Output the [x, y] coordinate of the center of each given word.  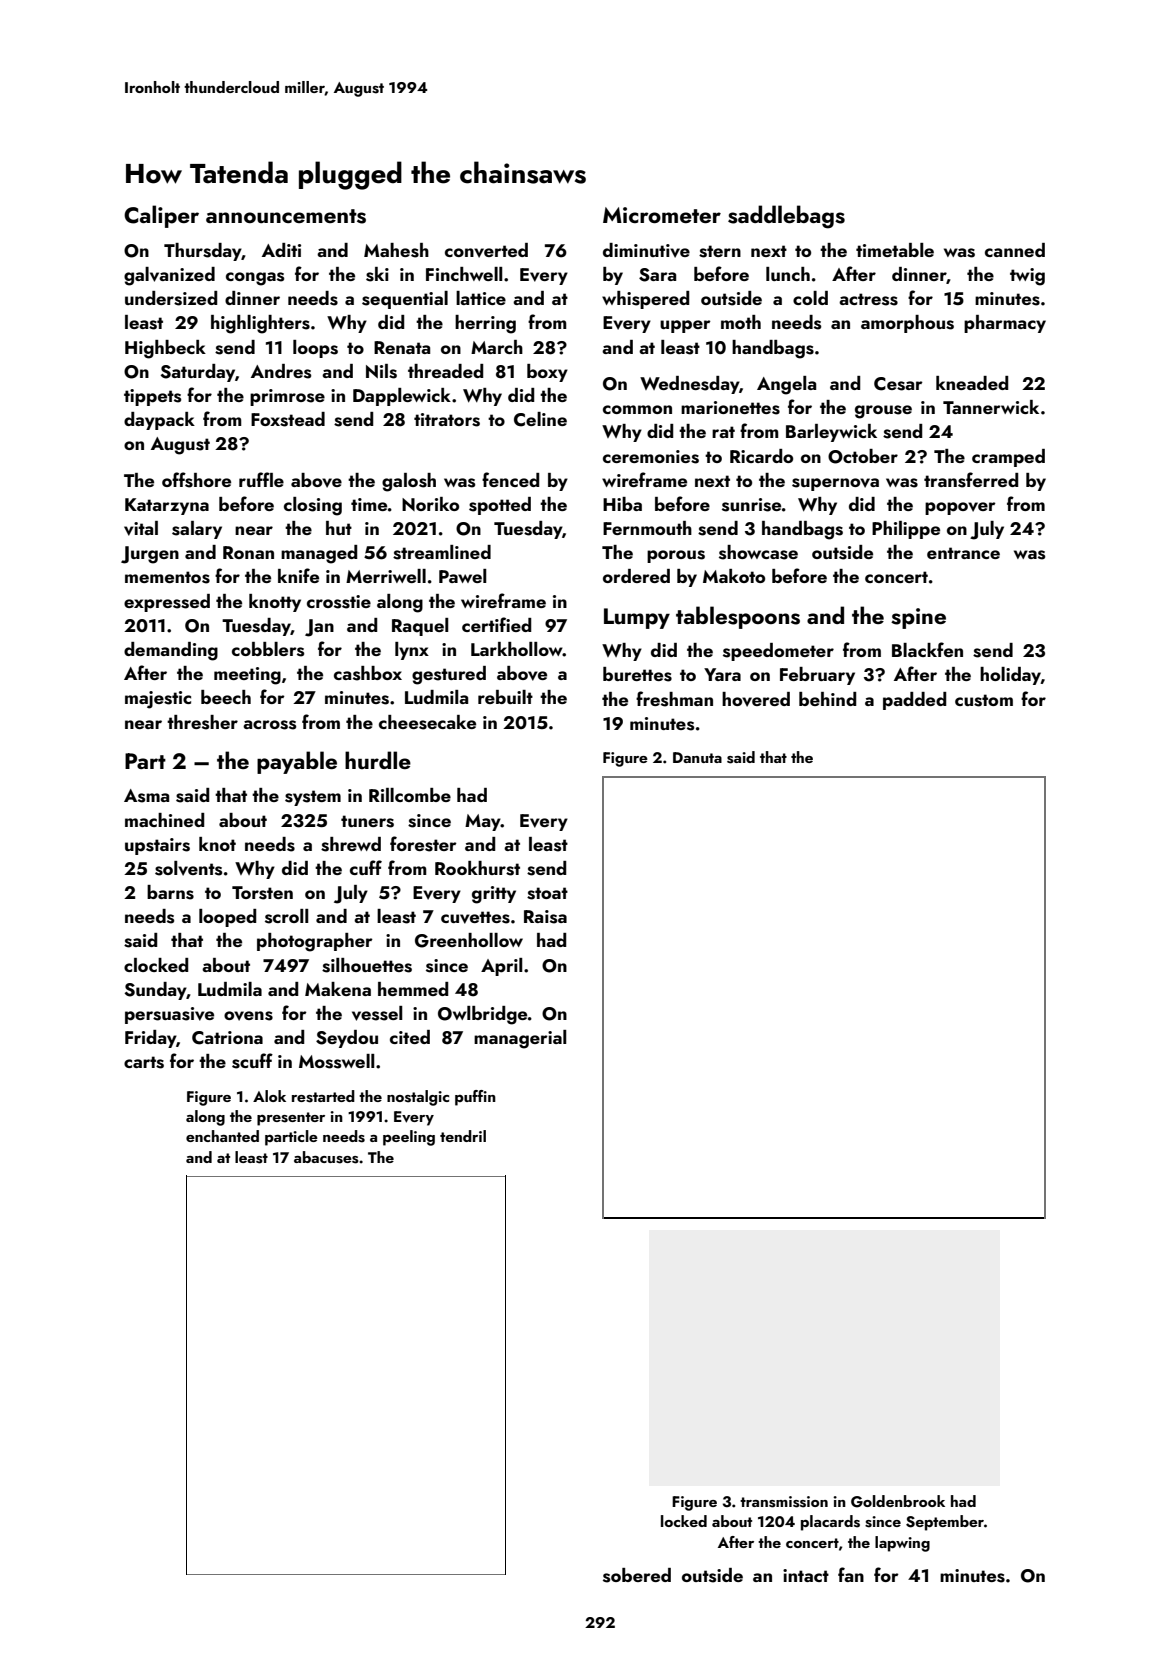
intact [806, 1575]
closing [313, 506]
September [945, 1523]
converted [486, 250]
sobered [637, 1575]
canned [1015, 250]
